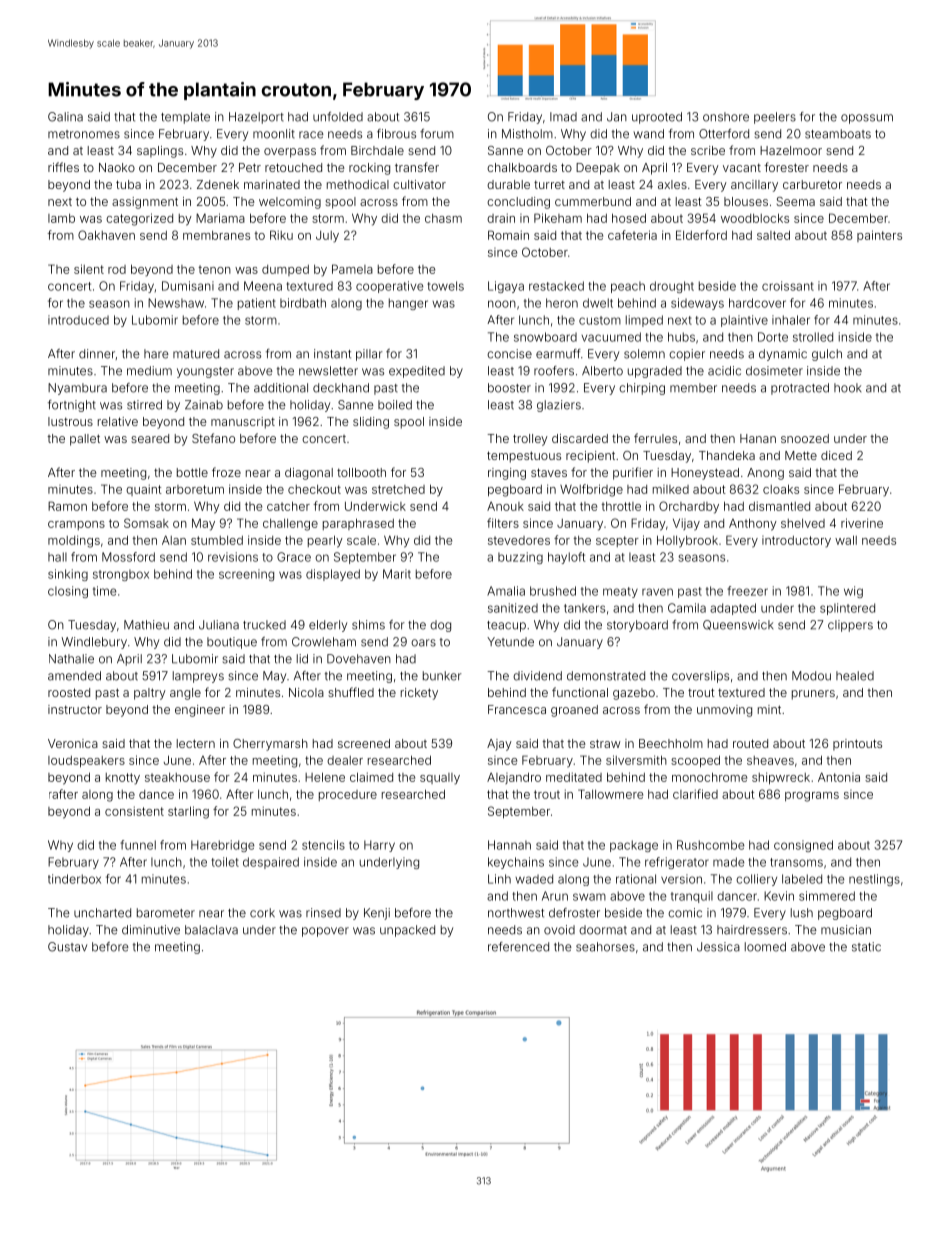 Image resolution: width=952 pixels, height=1233 pixels. What do you see at coordinates (718, 947) in the screenshot?
I see `Jessica` at bounding box center [718, 947].
